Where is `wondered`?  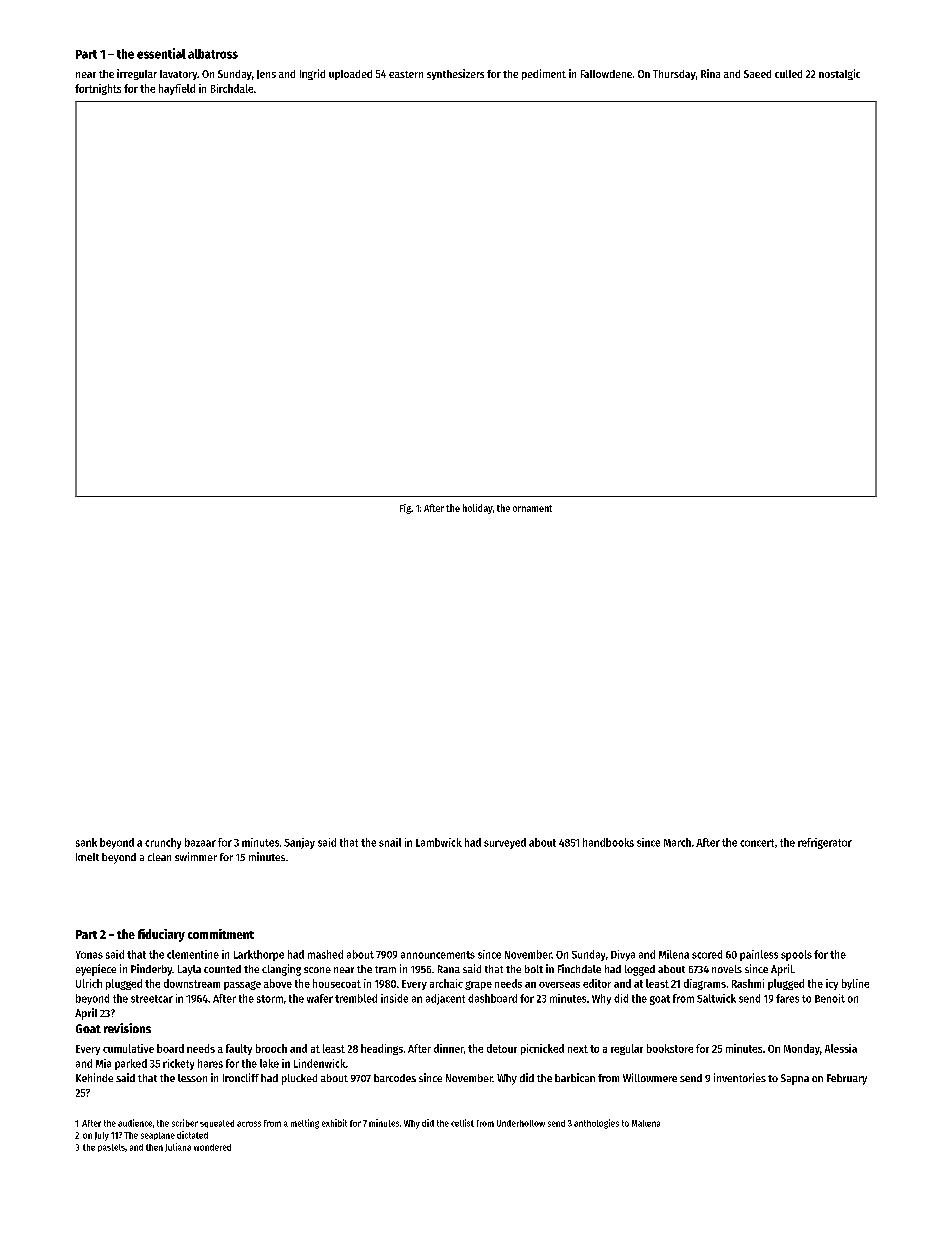 wondered is located at coordinates (212, 1147).
